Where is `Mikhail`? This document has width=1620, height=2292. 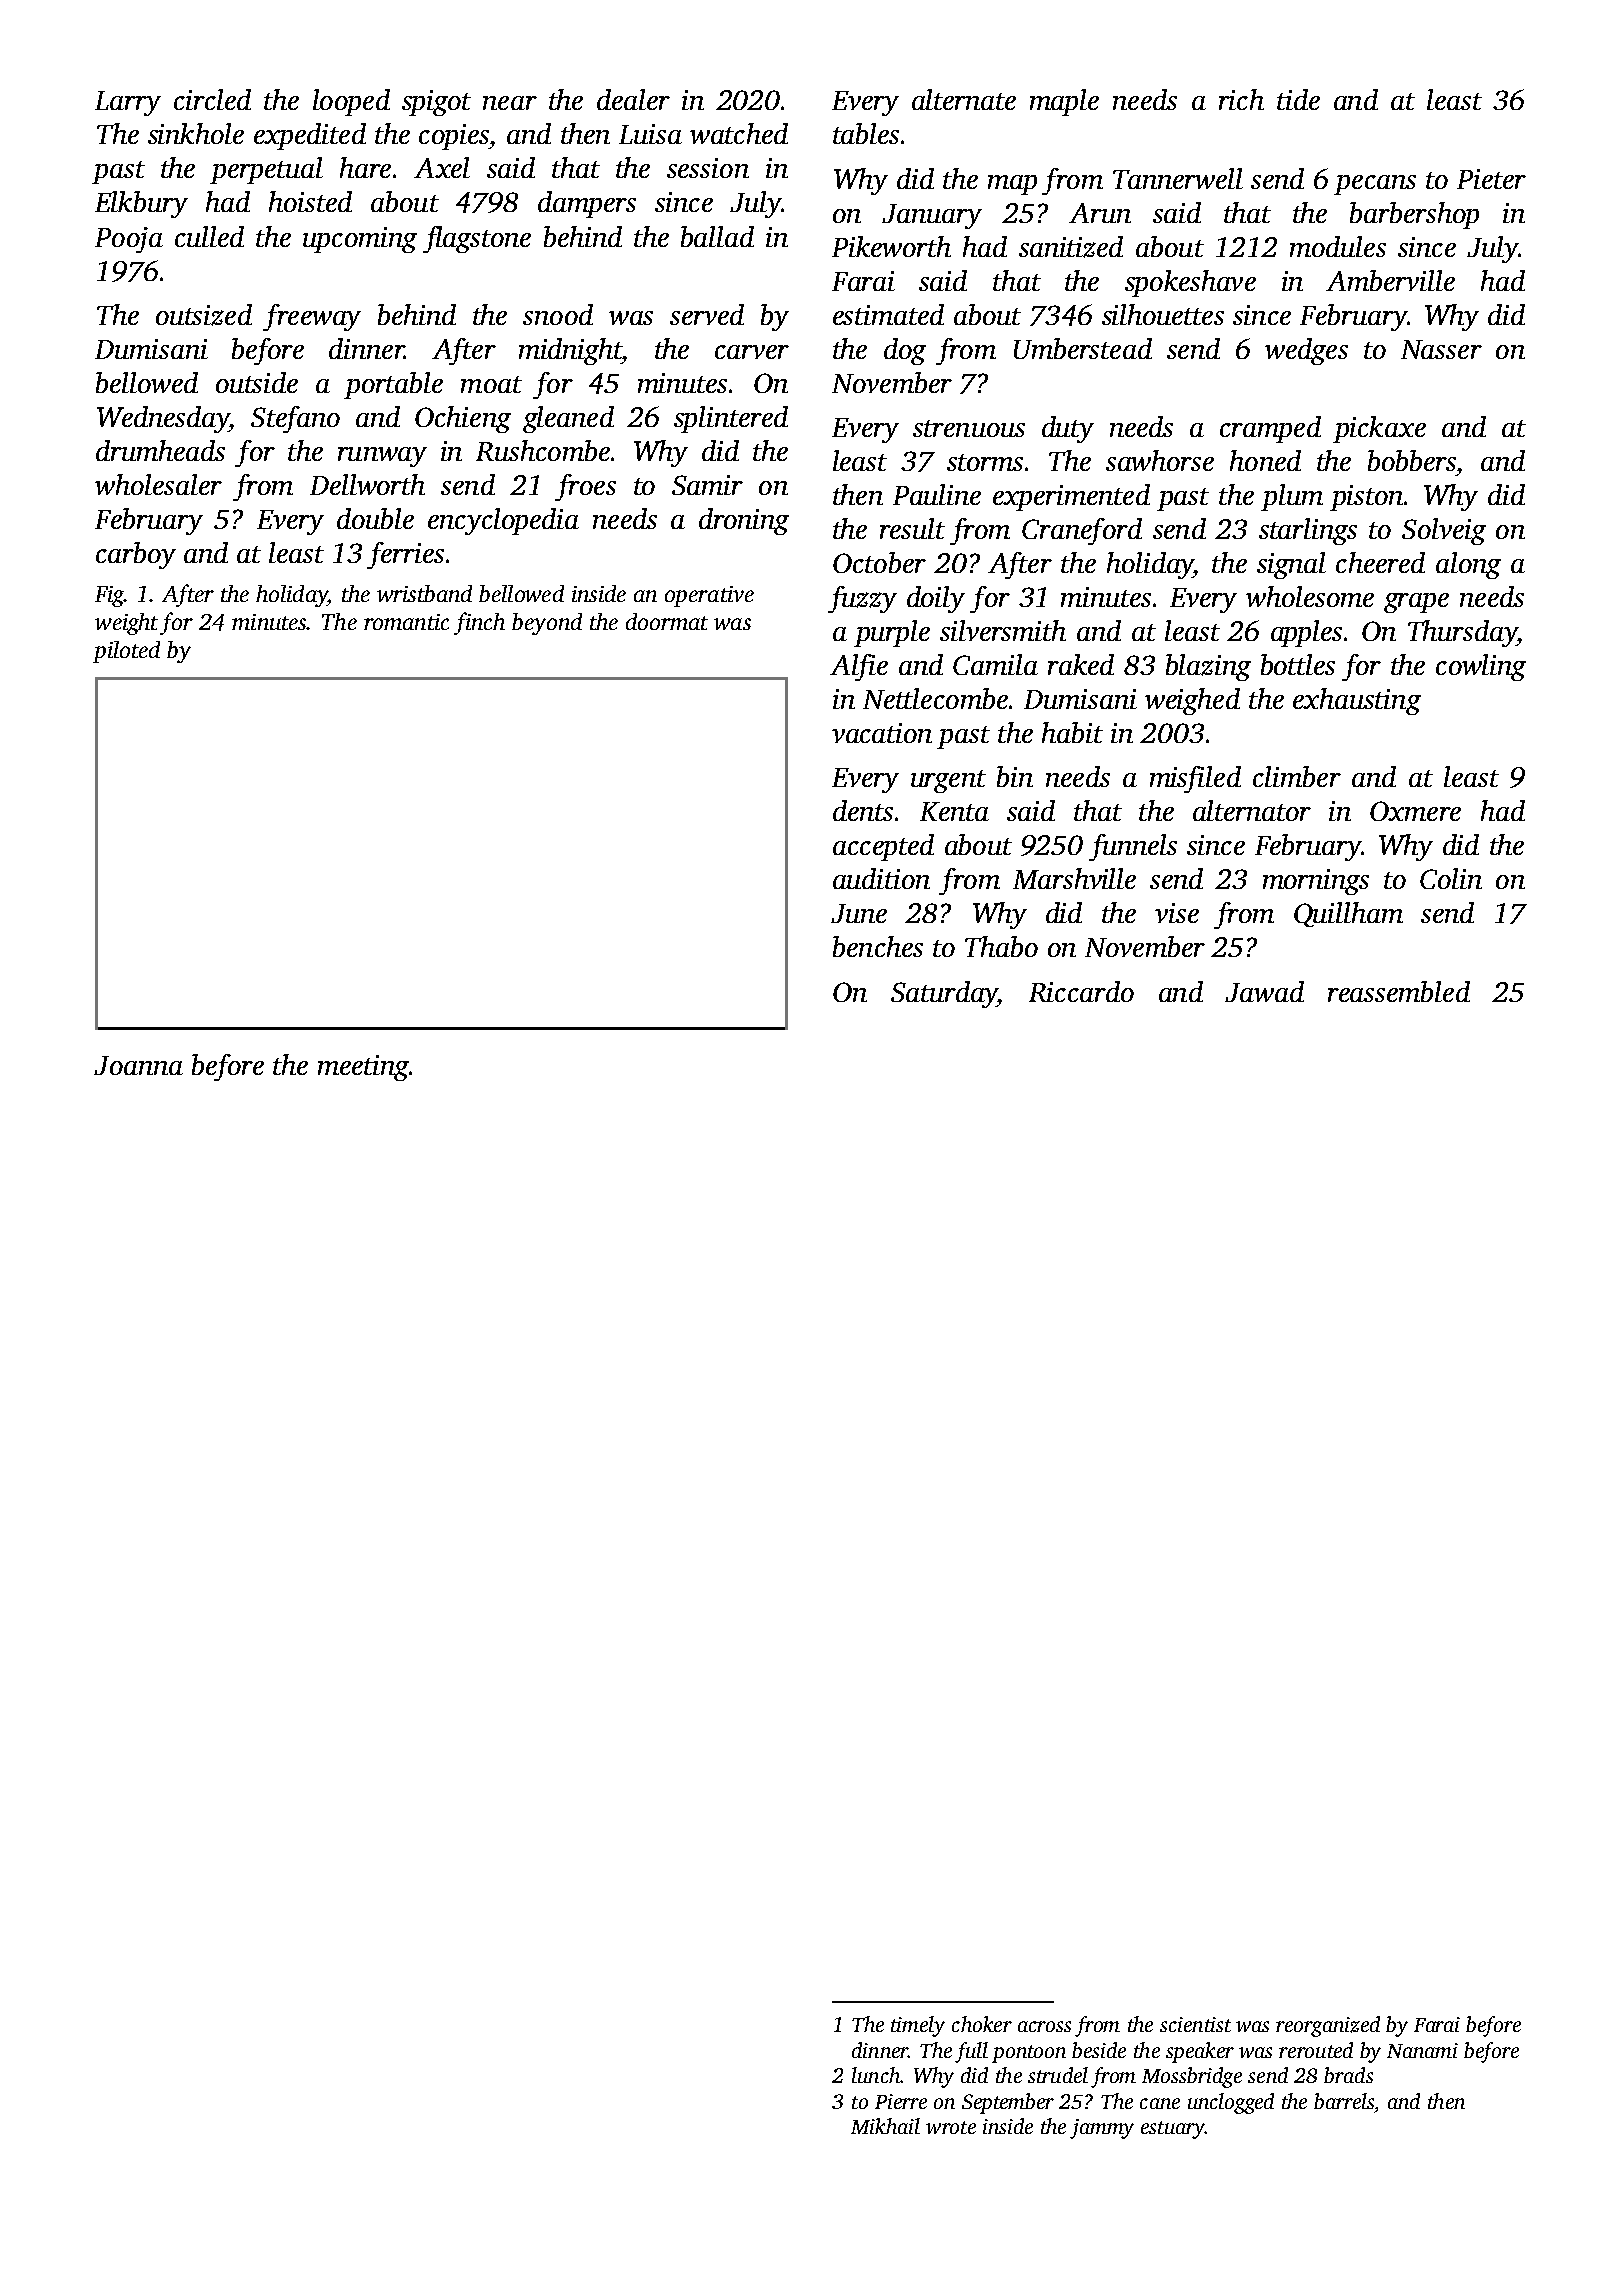
Mikhail is located at coordinates (885, 2126).
